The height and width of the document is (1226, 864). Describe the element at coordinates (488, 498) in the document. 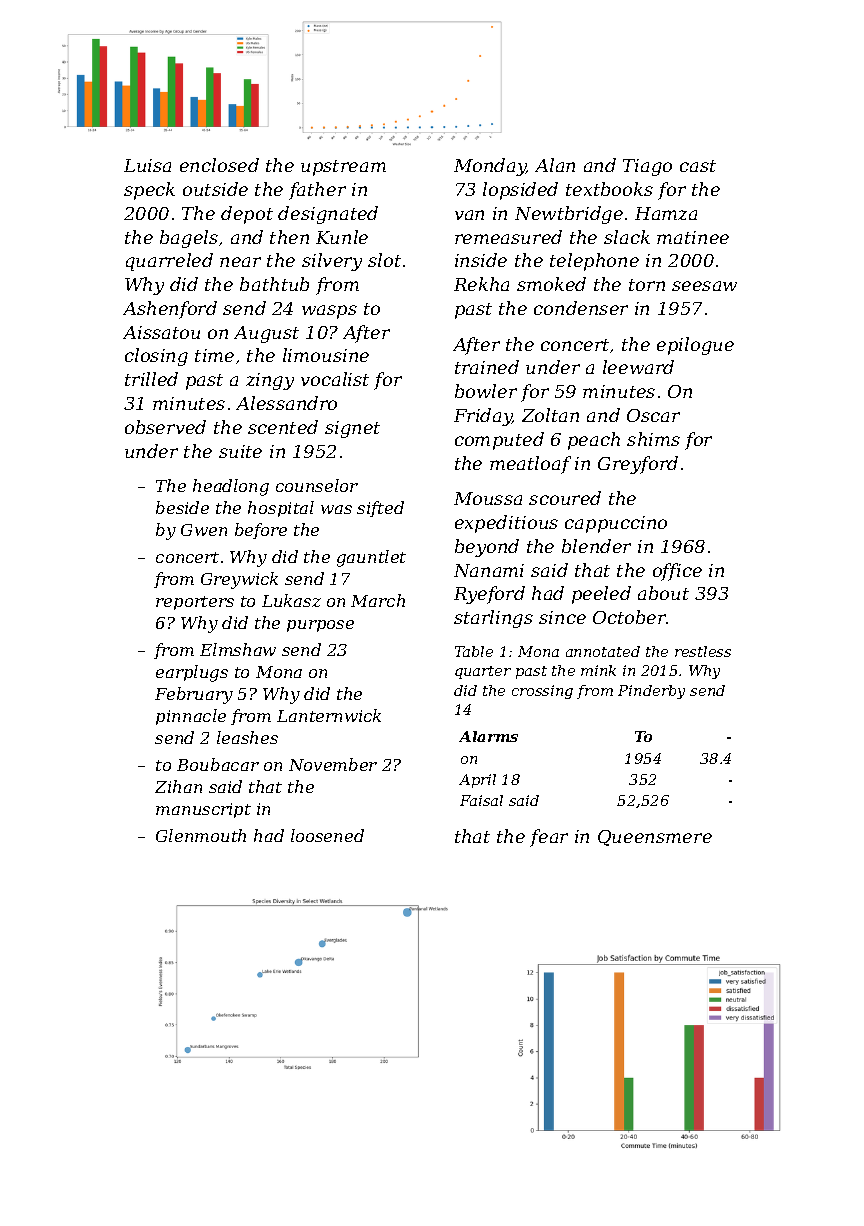

I see `Moussa` at that location.
